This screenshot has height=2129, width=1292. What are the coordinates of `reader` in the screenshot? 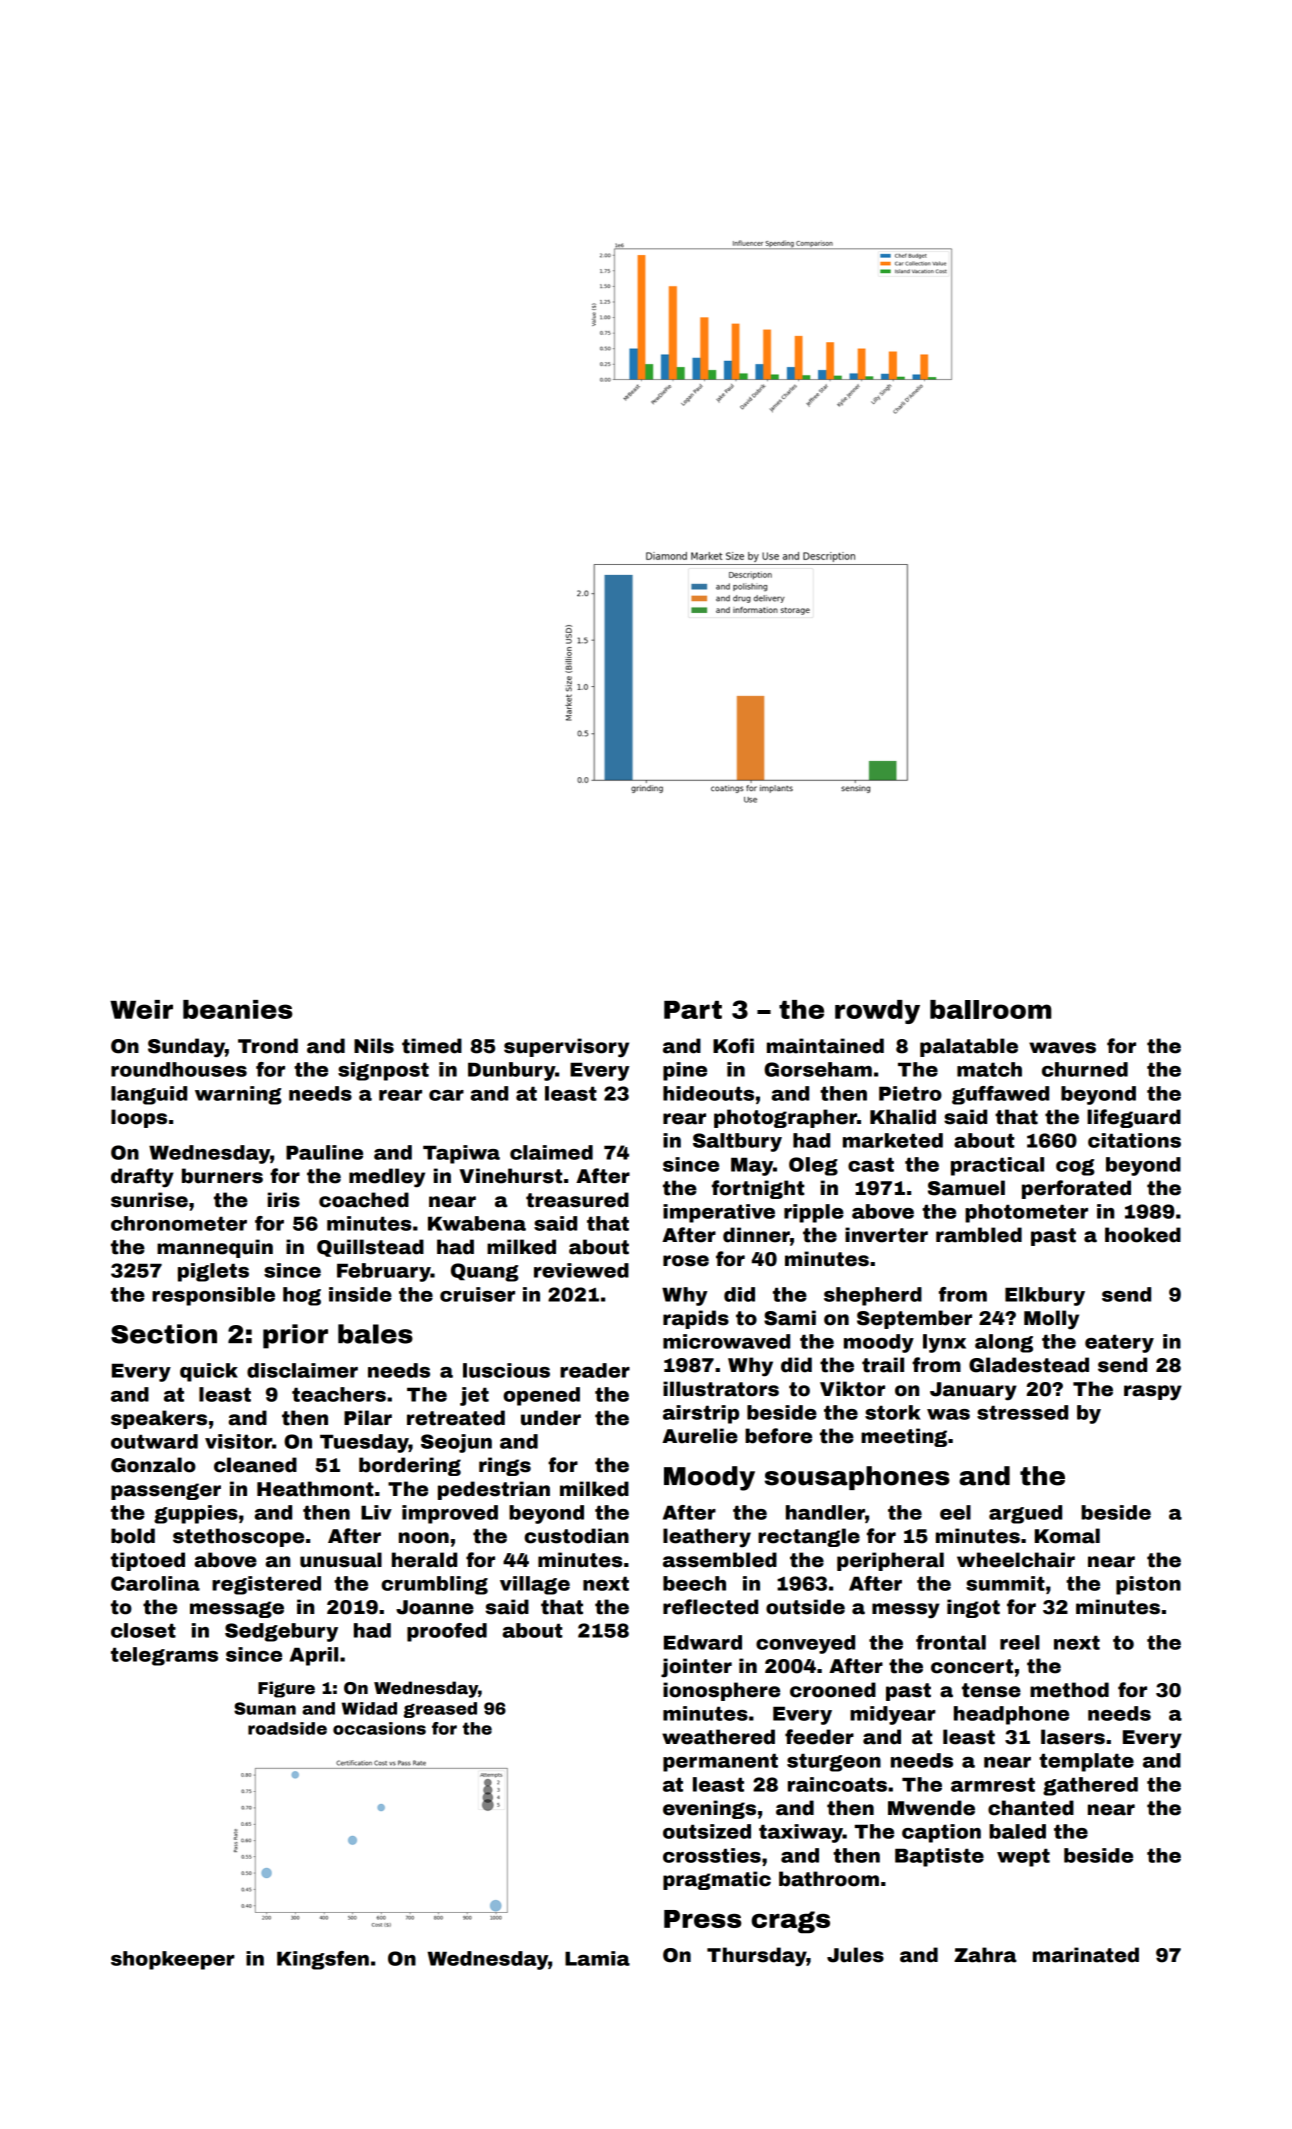 It's located at (595, 1370).
